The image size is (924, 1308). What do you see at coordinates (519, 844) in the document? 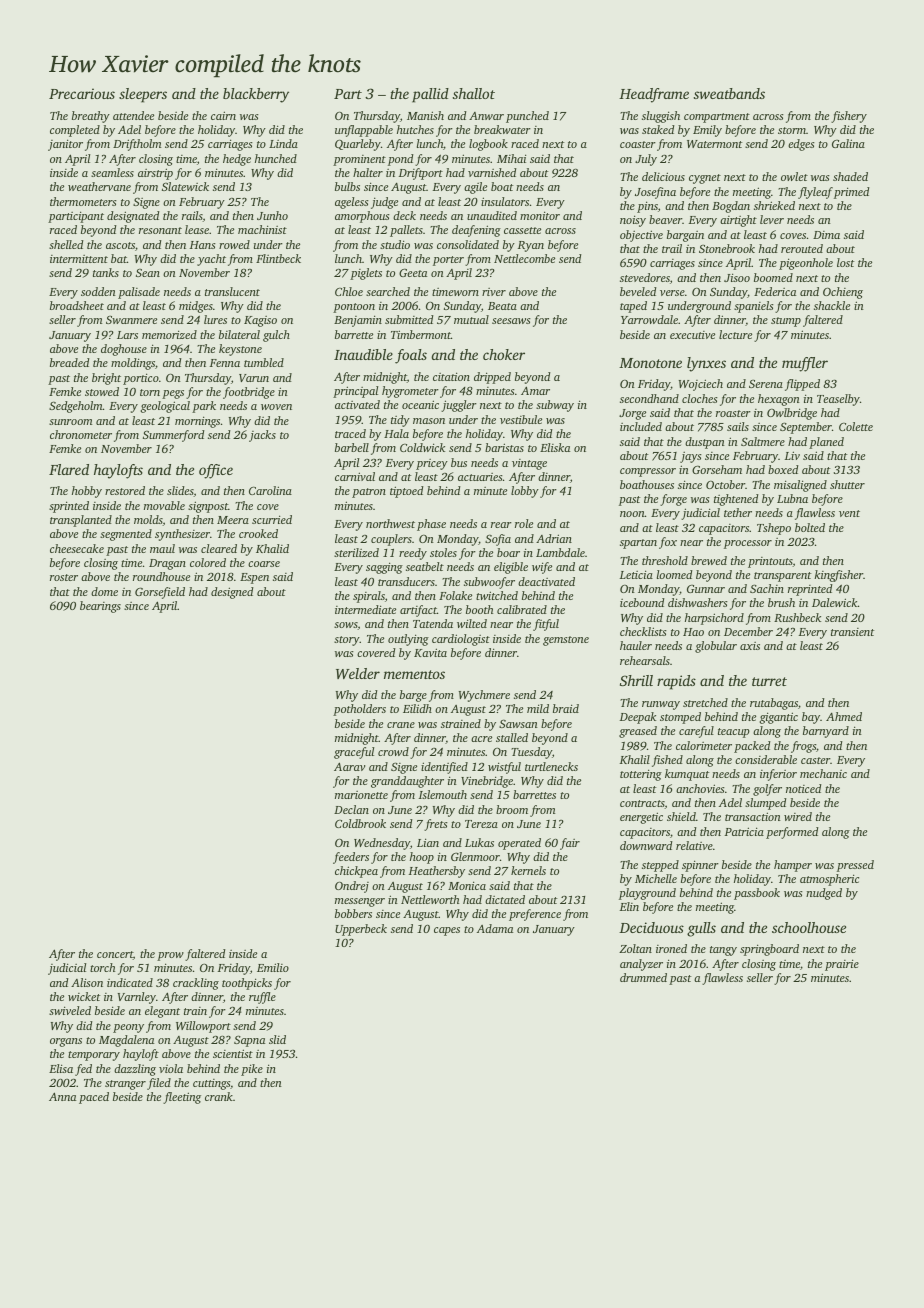
I see `operated` at bounding box center [519, 844].
